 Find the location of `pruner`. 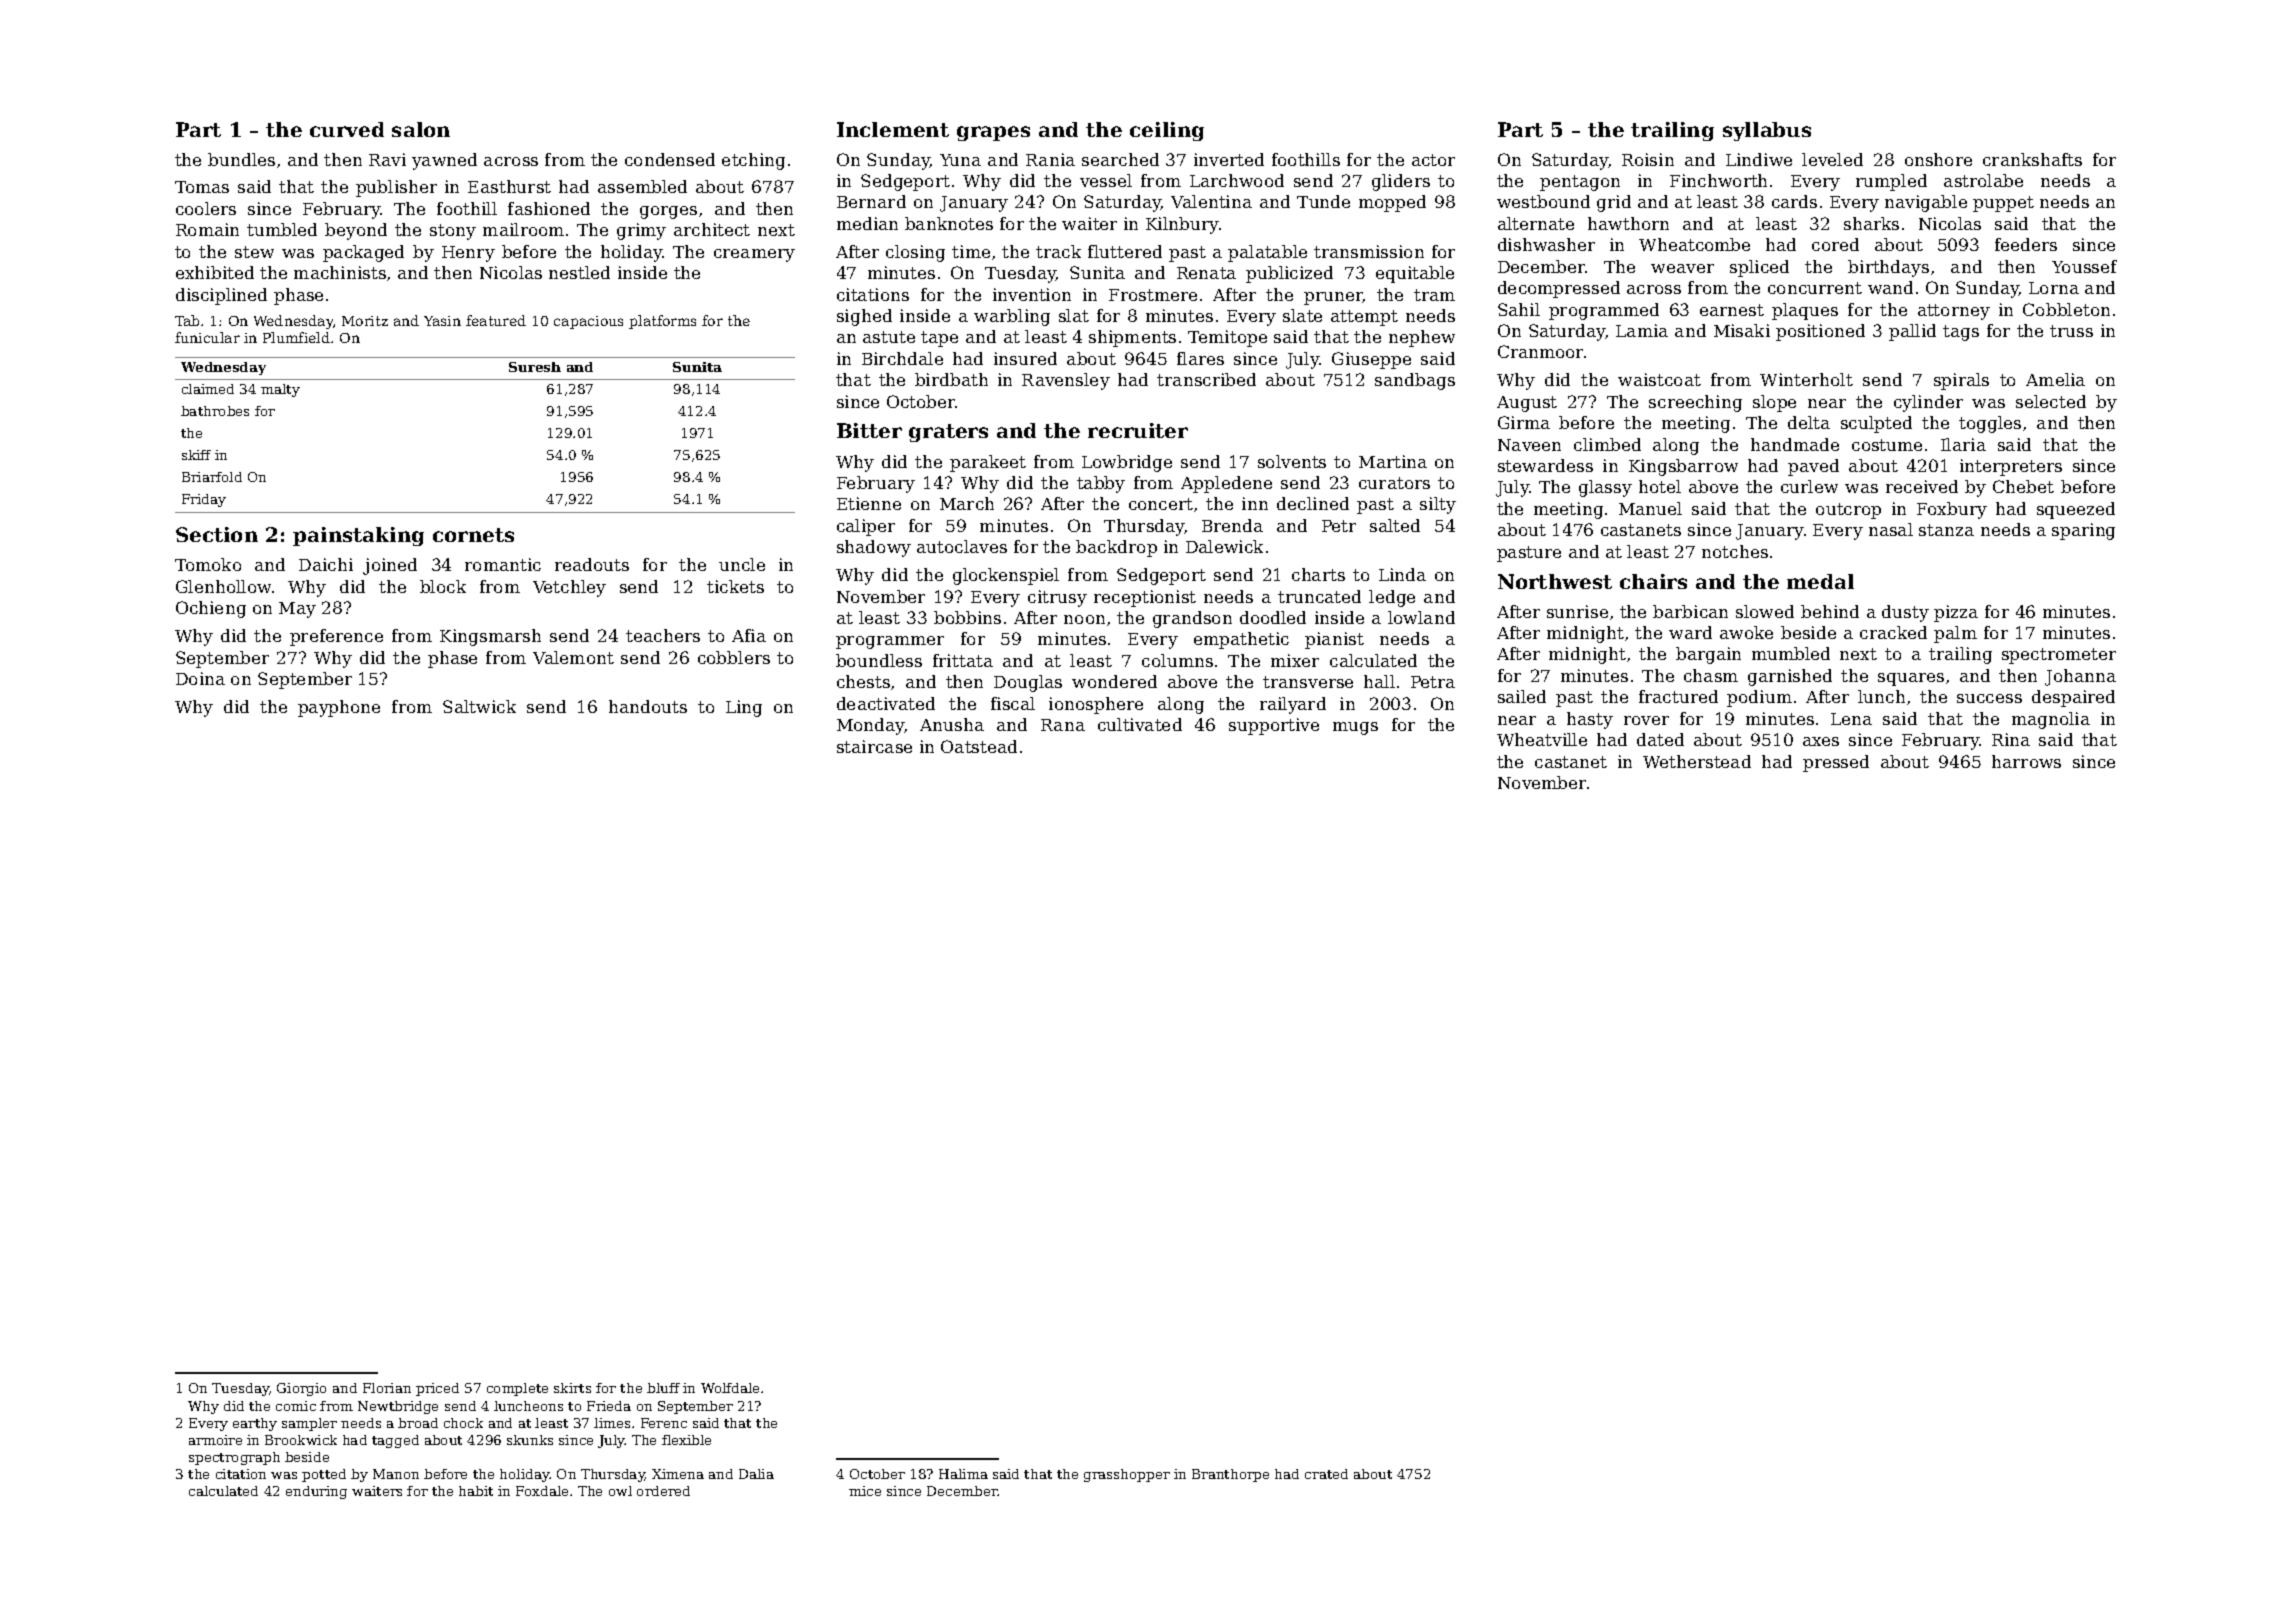

pruner is located at coordinates (1333, 298).
